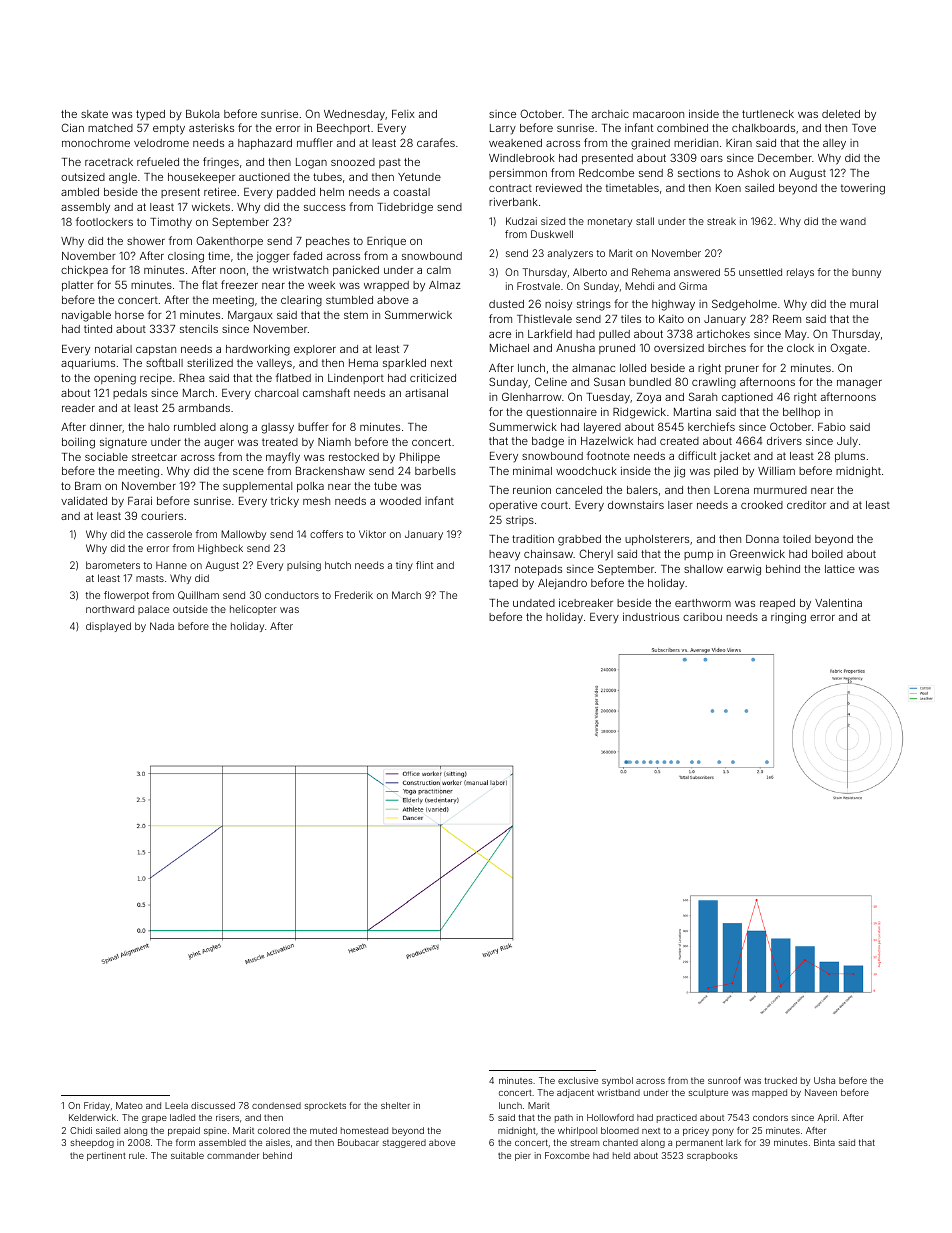  What do you see at coordinates (386, 242) in the screenshot?
I see `Enrique` at bounding box center [386, 242].
